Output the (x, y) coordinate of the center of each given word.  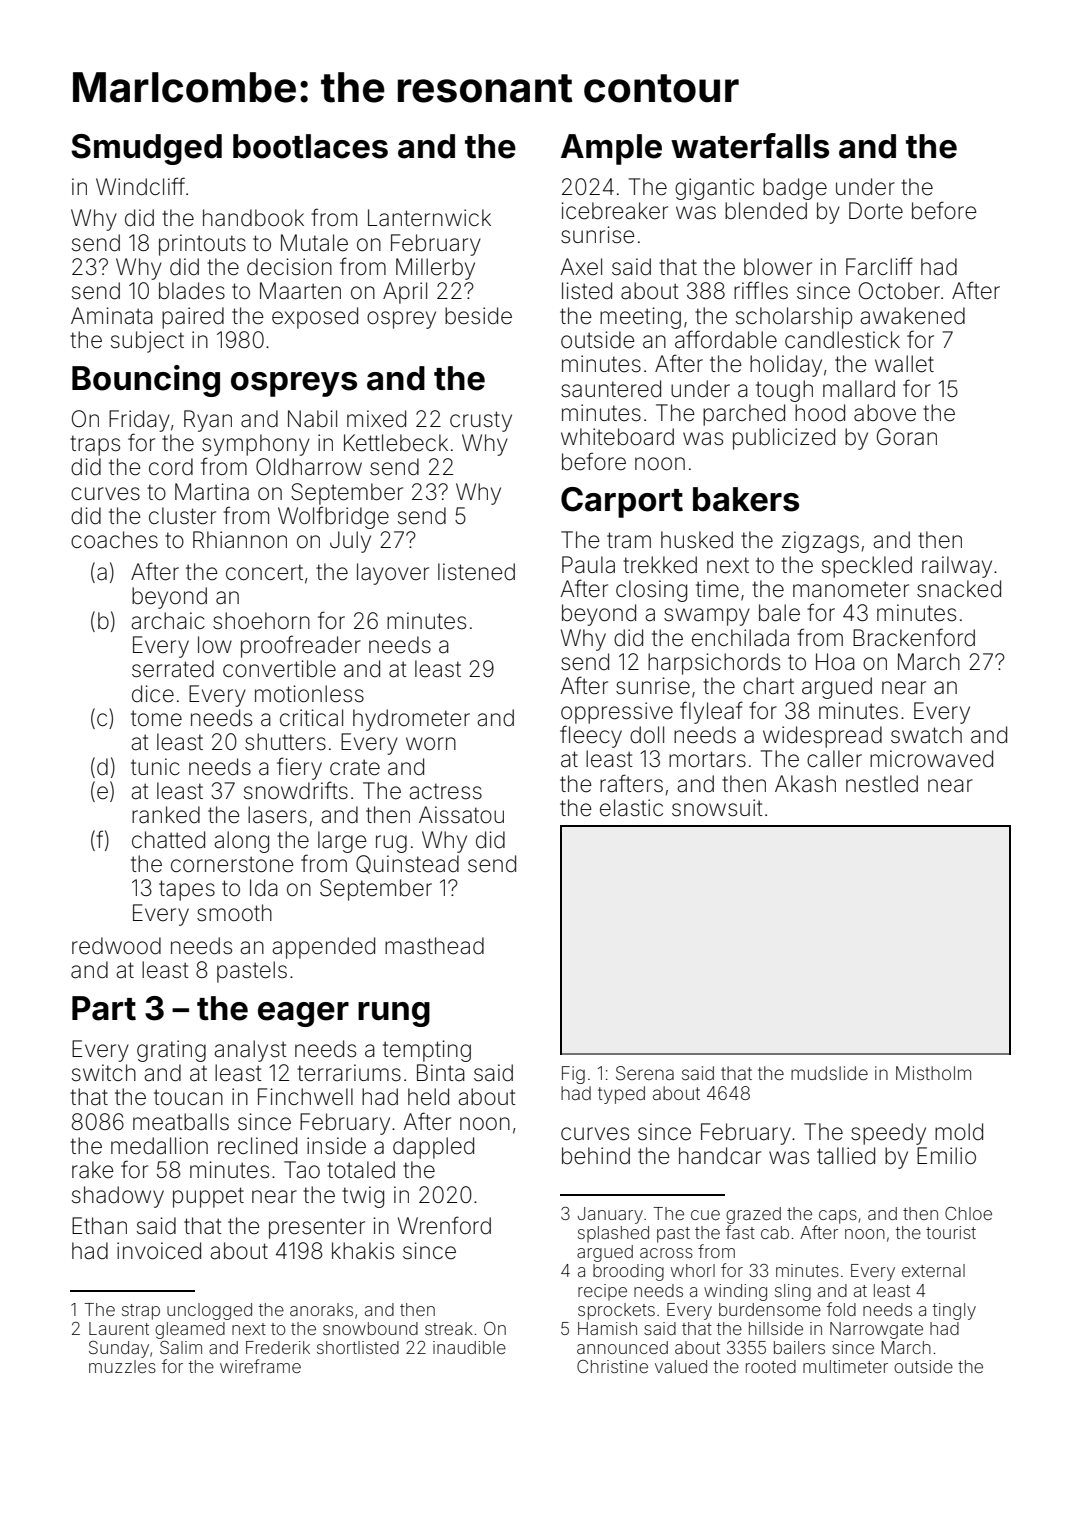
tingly (954, 1311)
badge (795, 189)
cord (171, 467)
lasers (277, 815)
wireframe (260, 1366)
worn (431, 744)
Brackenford (914, 637)
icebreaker (615, 211)
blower (778, 267)
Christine (612, 1366)
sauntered (611, 389)
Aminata (112, 316)
